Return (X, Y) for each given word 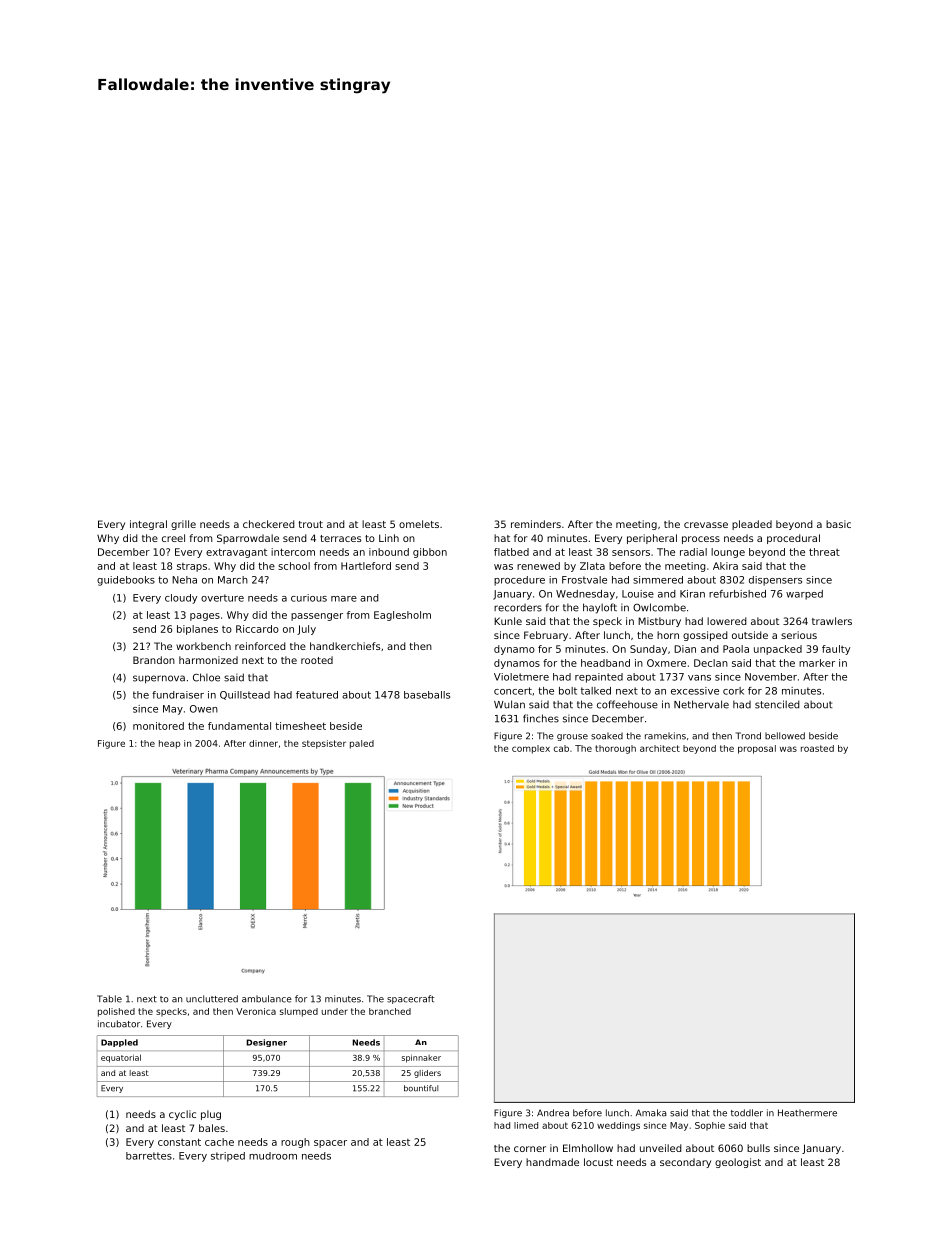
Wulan (509, 704)
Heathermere (807, 1113)
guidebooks (126, 581)
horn (668, 635)
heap (169, 744)
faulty (836, 650)
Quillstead (245, 695)
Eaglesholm (402, 616)
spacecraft (410, 999)
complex (531, 749)
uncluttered (212, 999)
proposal (757, 749)
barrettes (149, 1156)
